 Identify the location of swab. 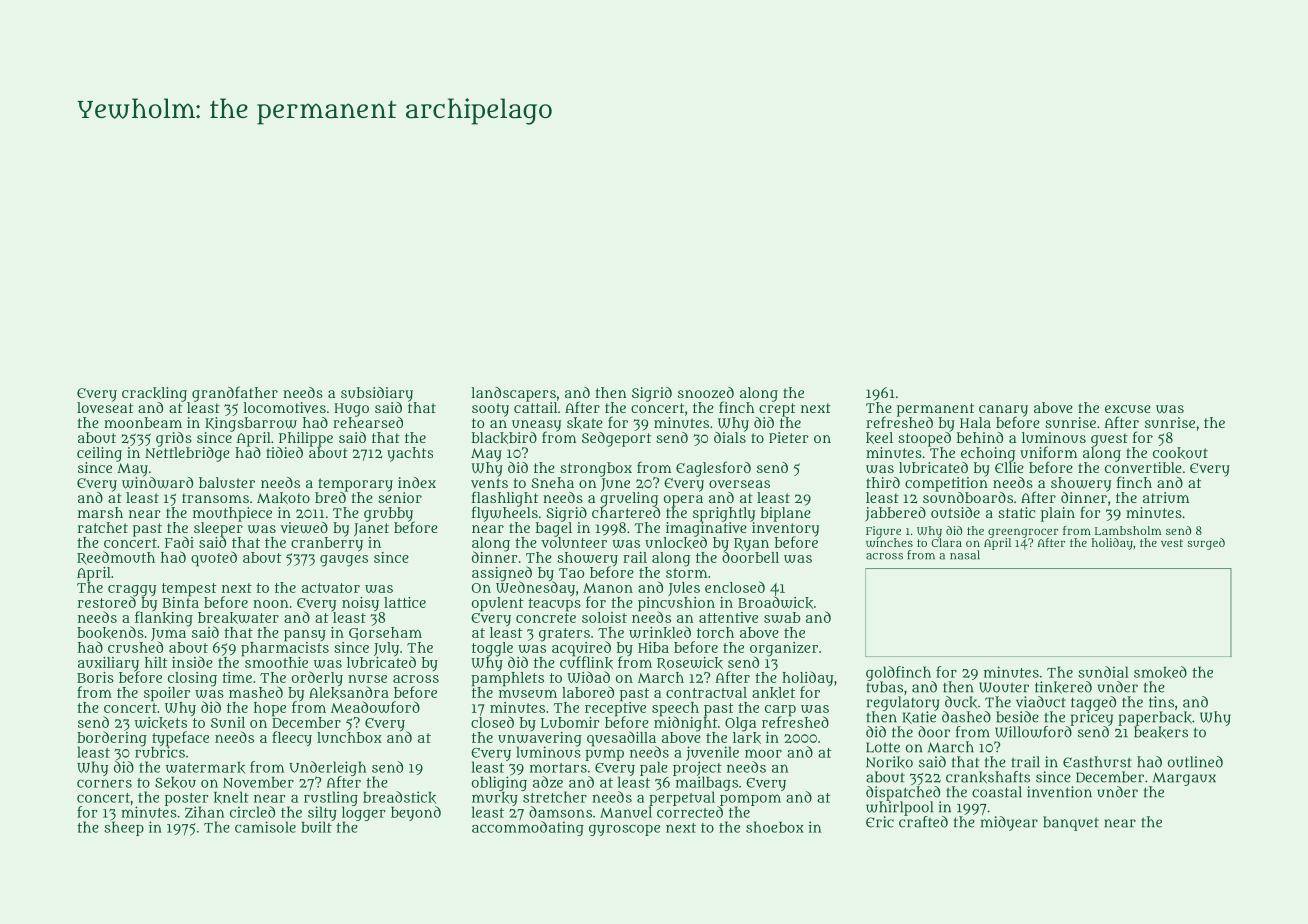
(782, 617).
